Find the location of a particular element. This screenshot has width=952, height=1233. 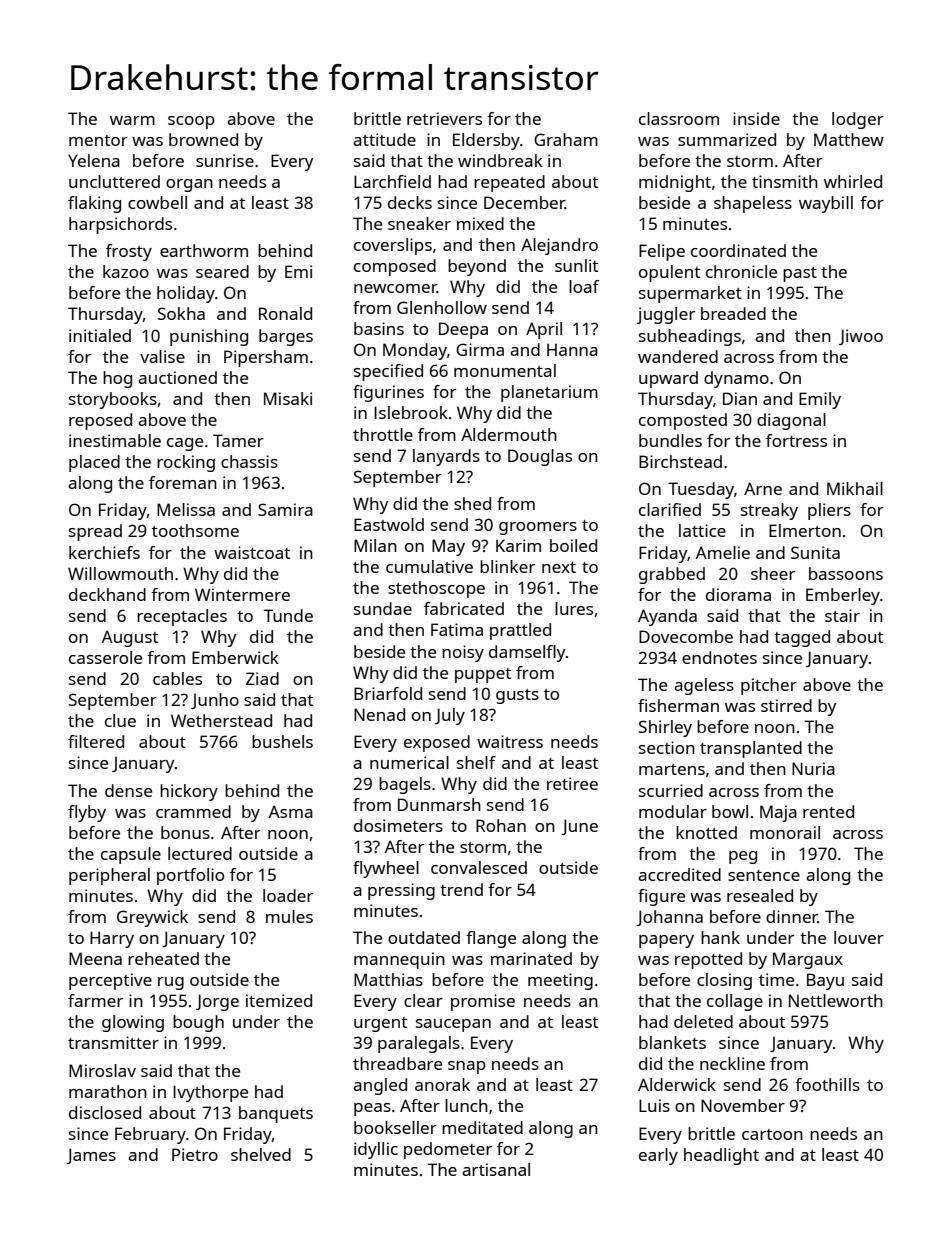

diorama is located at coordinates (738, 594).
